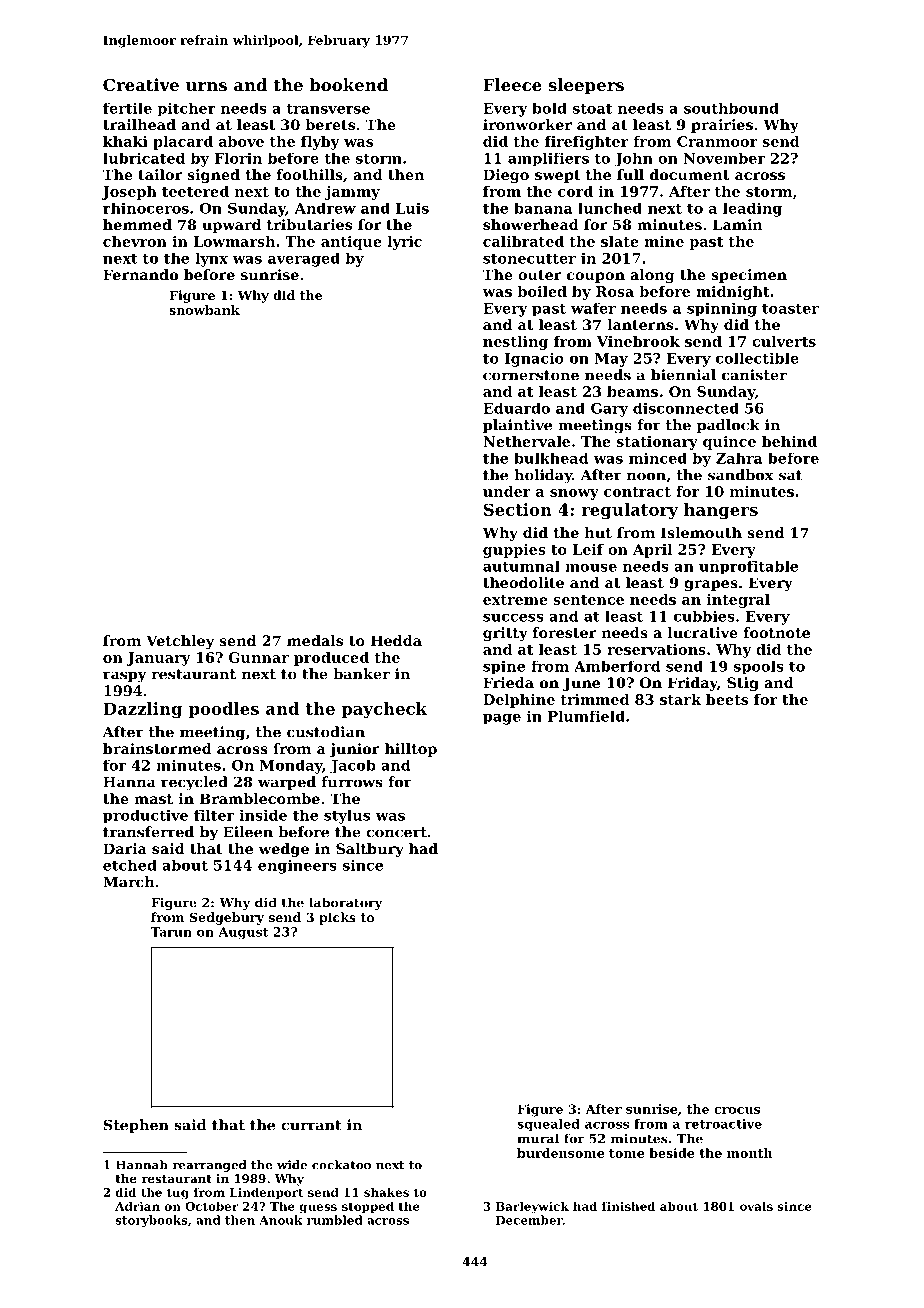 This document has width=924, height=1308. Describe the element at coordinates (652, 276) in the document. I see `along` at that location.
